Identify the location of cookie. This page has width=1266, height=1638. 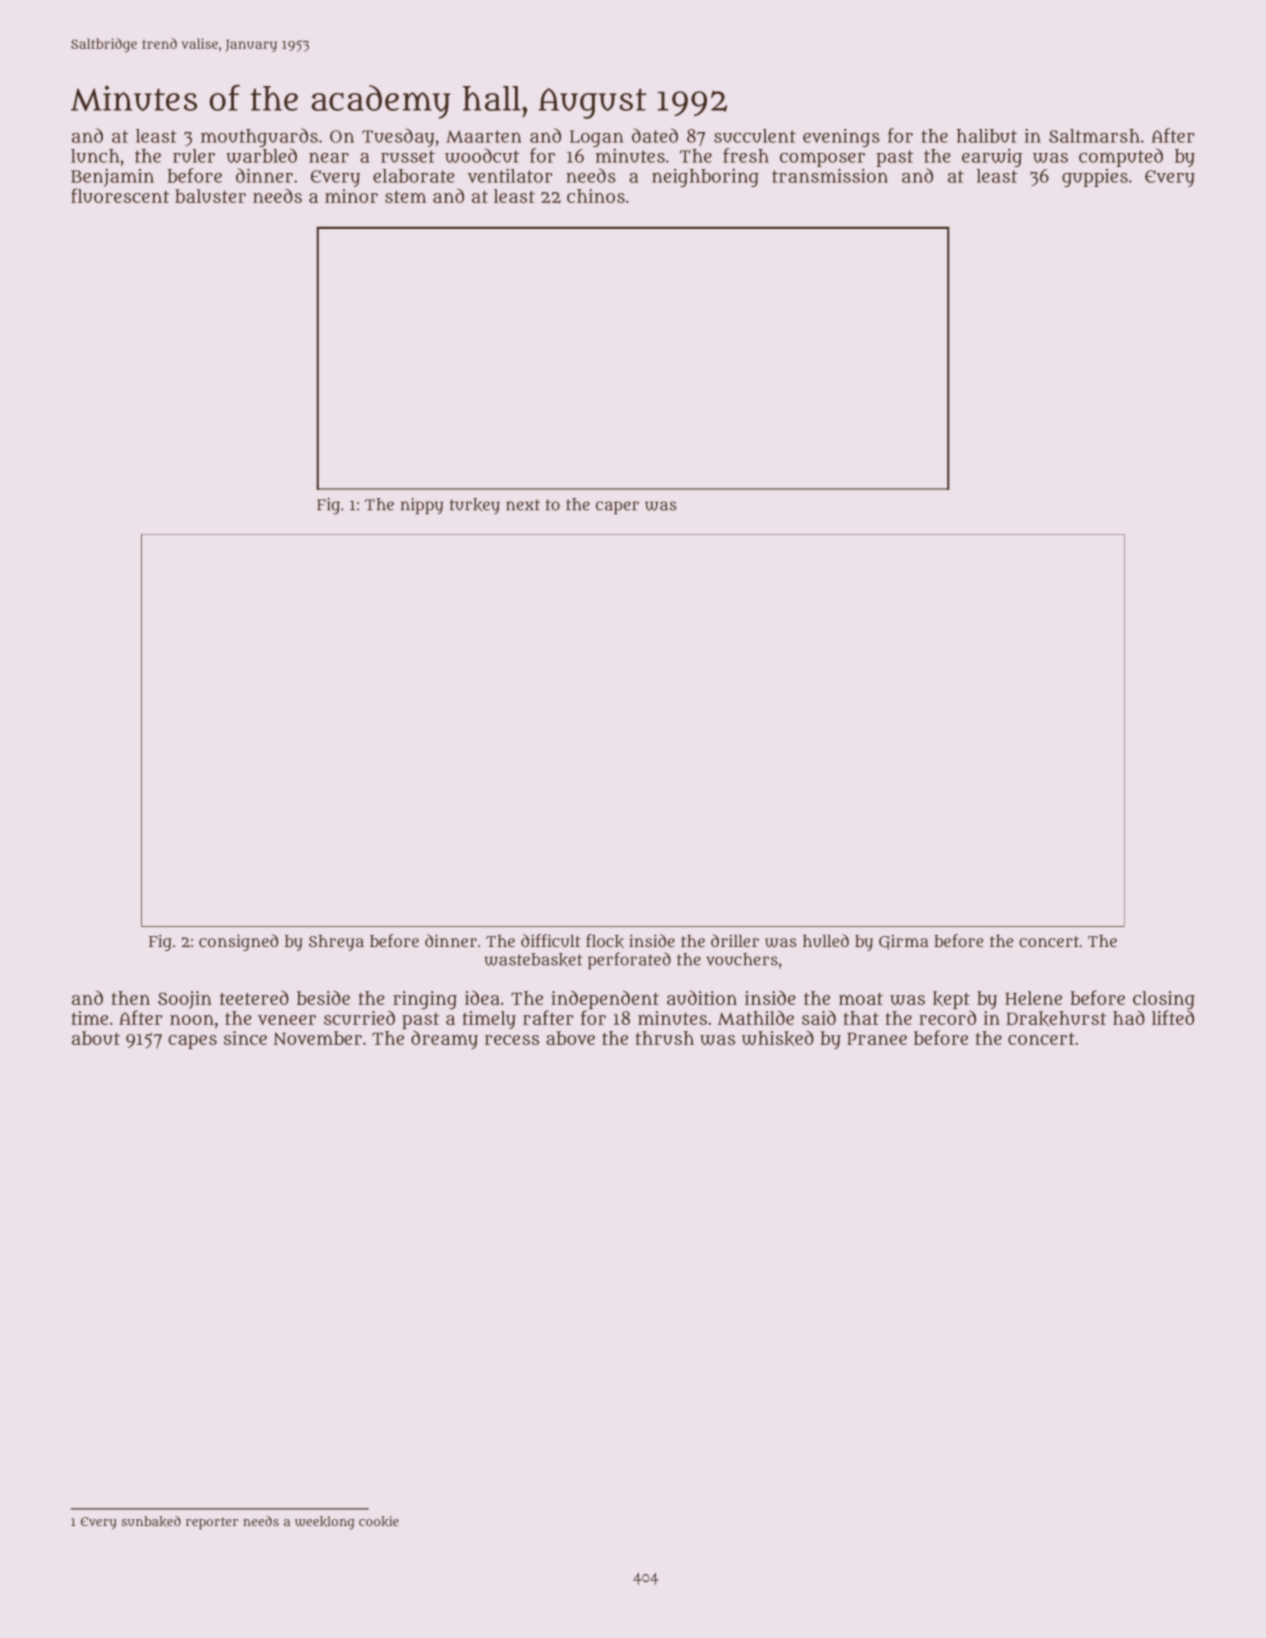
(379, 1521).
